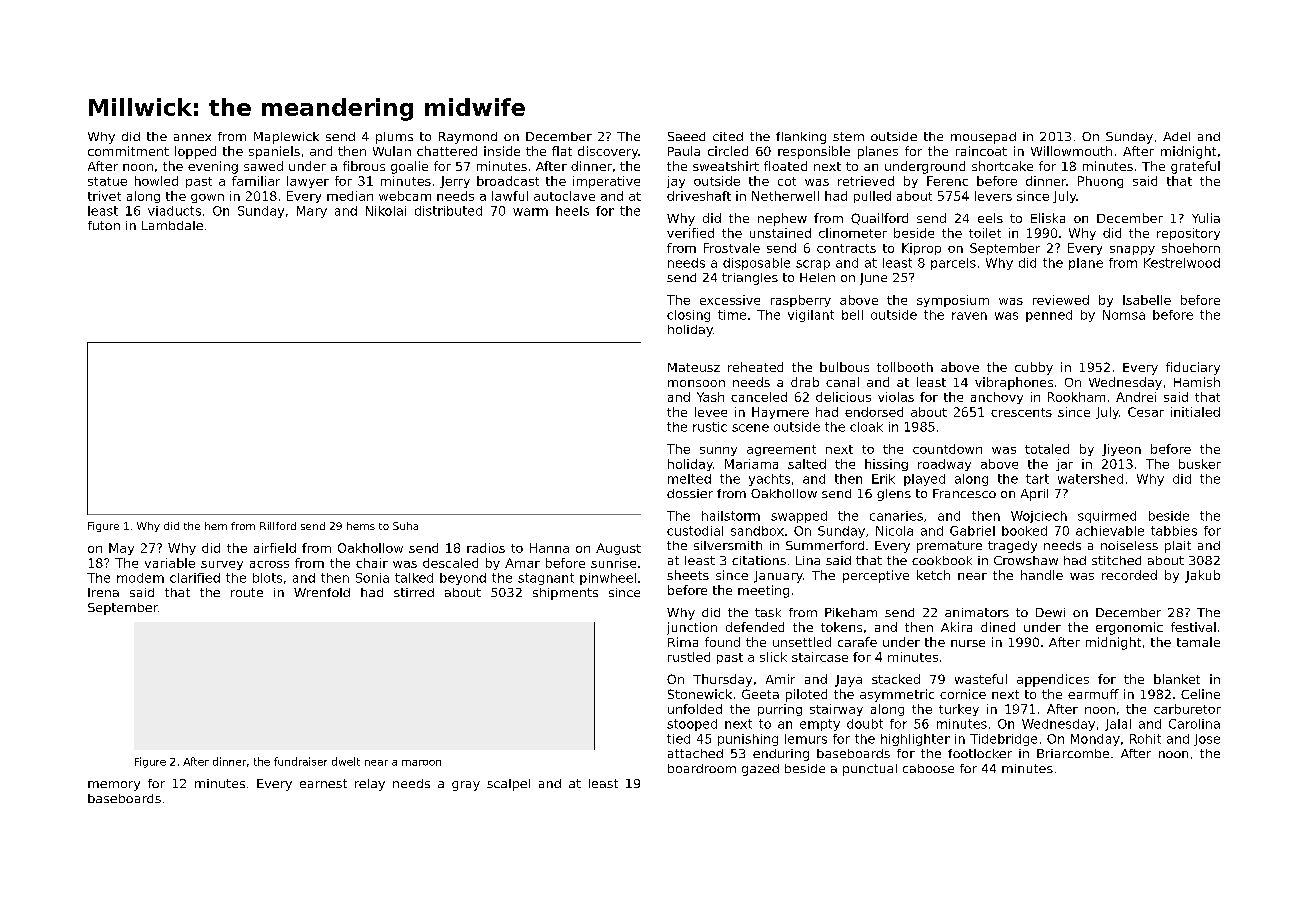 The height and width of the screenshot is (924, 1308). What do you see at coordinates (114, 786) in the screenshot?
I see `memory` at bounding box center [114, 786].
